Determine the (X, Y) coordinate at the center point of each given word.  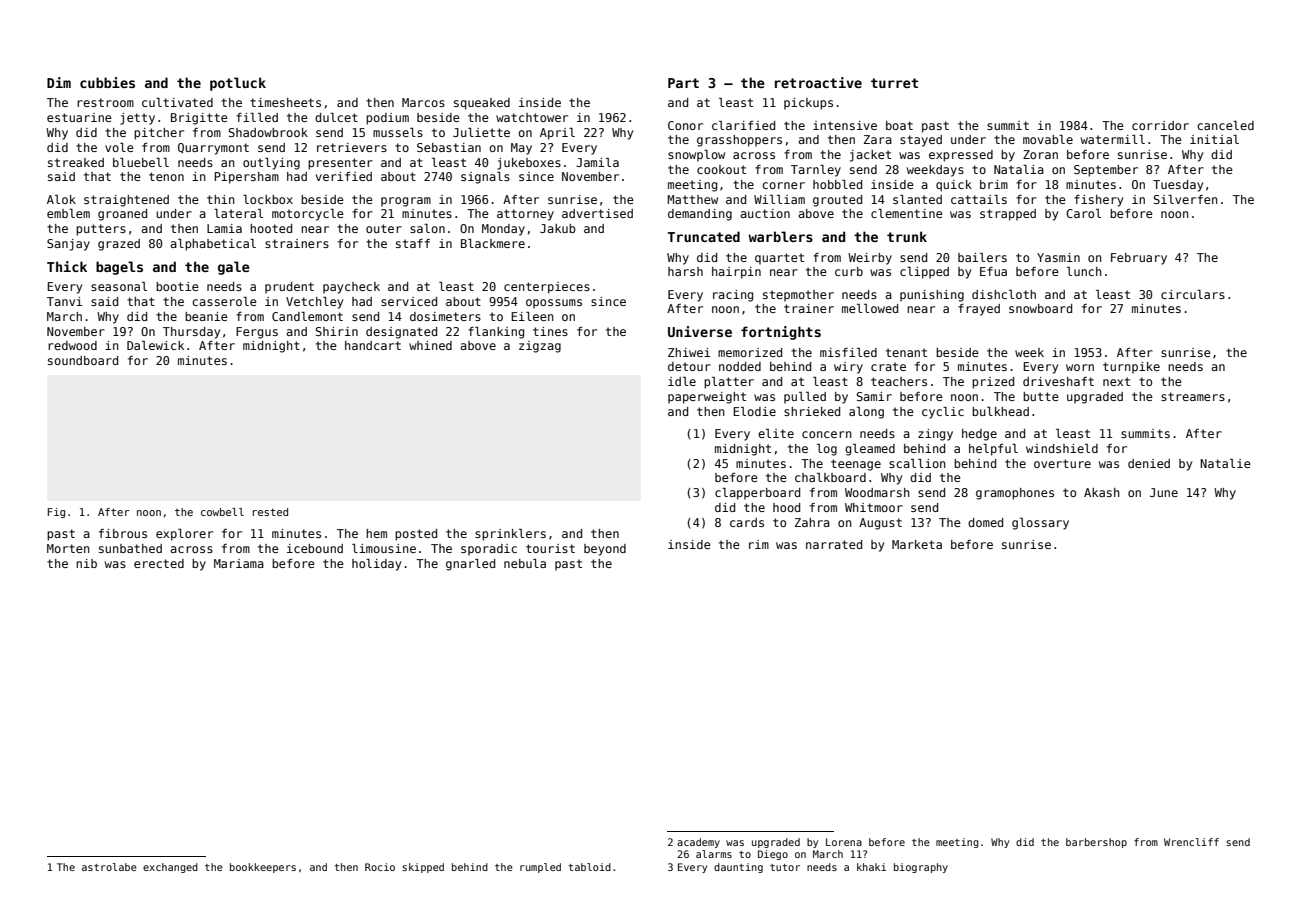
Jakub (558, 228)
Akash (1102, 492)
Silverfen (1185, 199)
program (406, 202)
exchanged (170, 868)
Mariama (239, 563)
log (827, 450)
